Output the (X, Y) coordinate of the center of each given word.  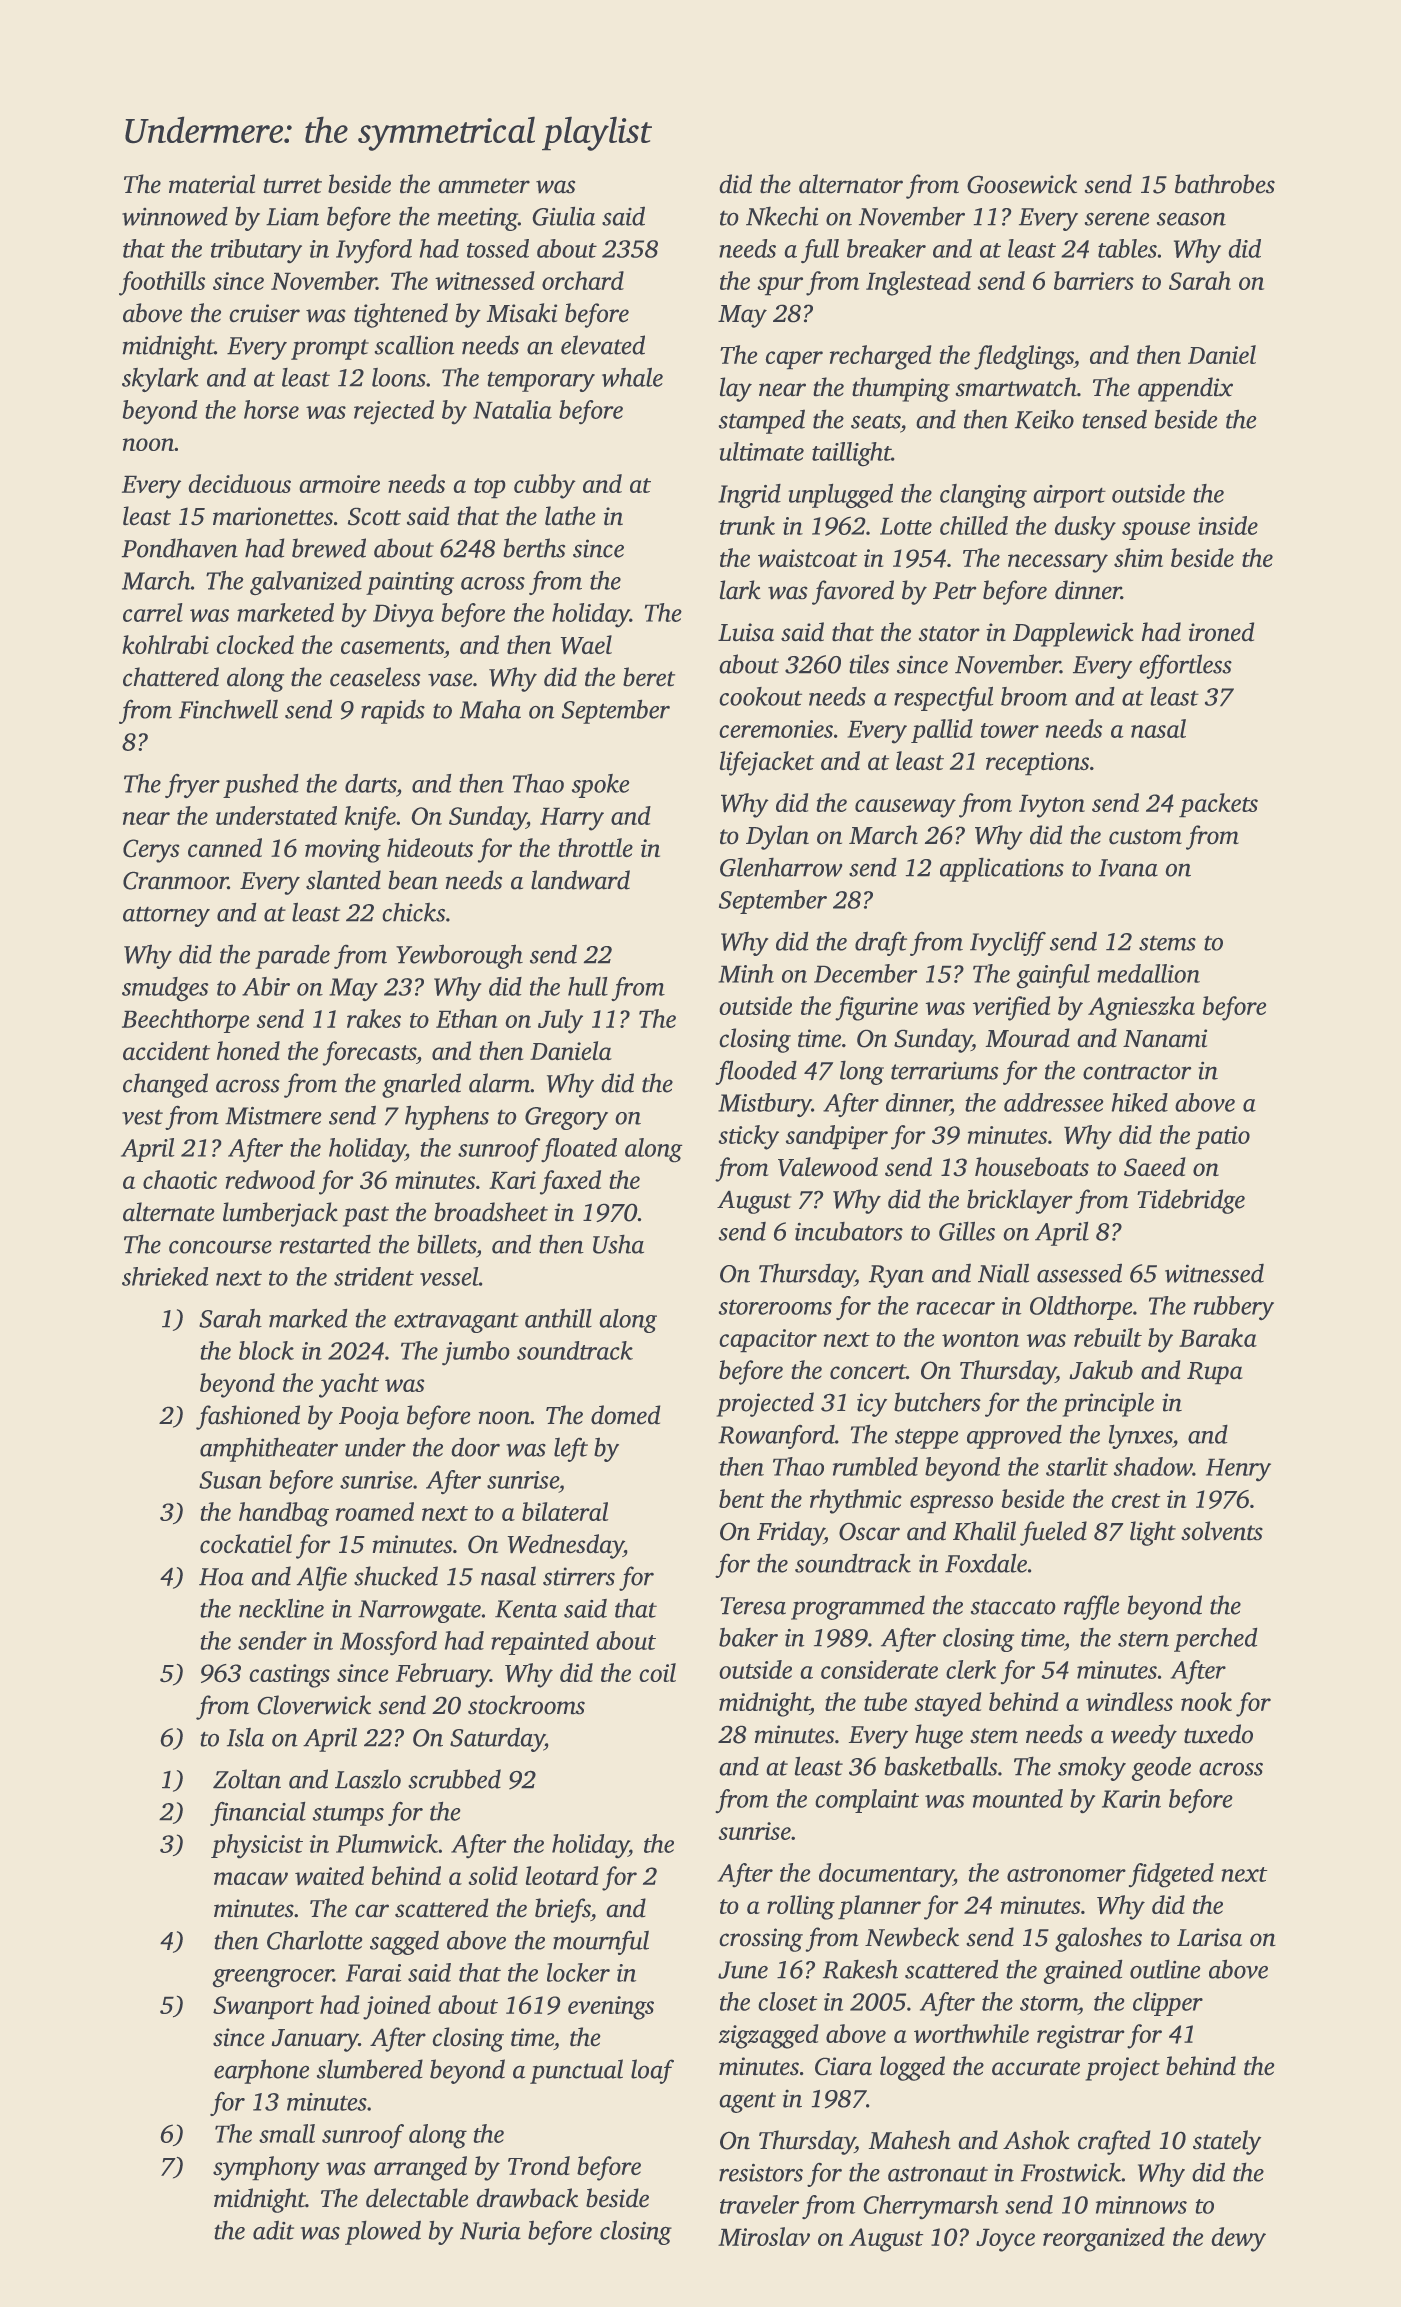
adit (273, 2230)
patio (1222, 1138)
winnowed (175, 216)
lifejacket (767, 763)
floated (579, 1150)
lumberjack (280, 1214)
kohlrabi (165, 644)
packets (1218, 805)
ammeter (484, 186)
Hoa (221, 1577)
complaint (867, 1801)
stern (1143, 1639)
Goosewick (1022, 184)
